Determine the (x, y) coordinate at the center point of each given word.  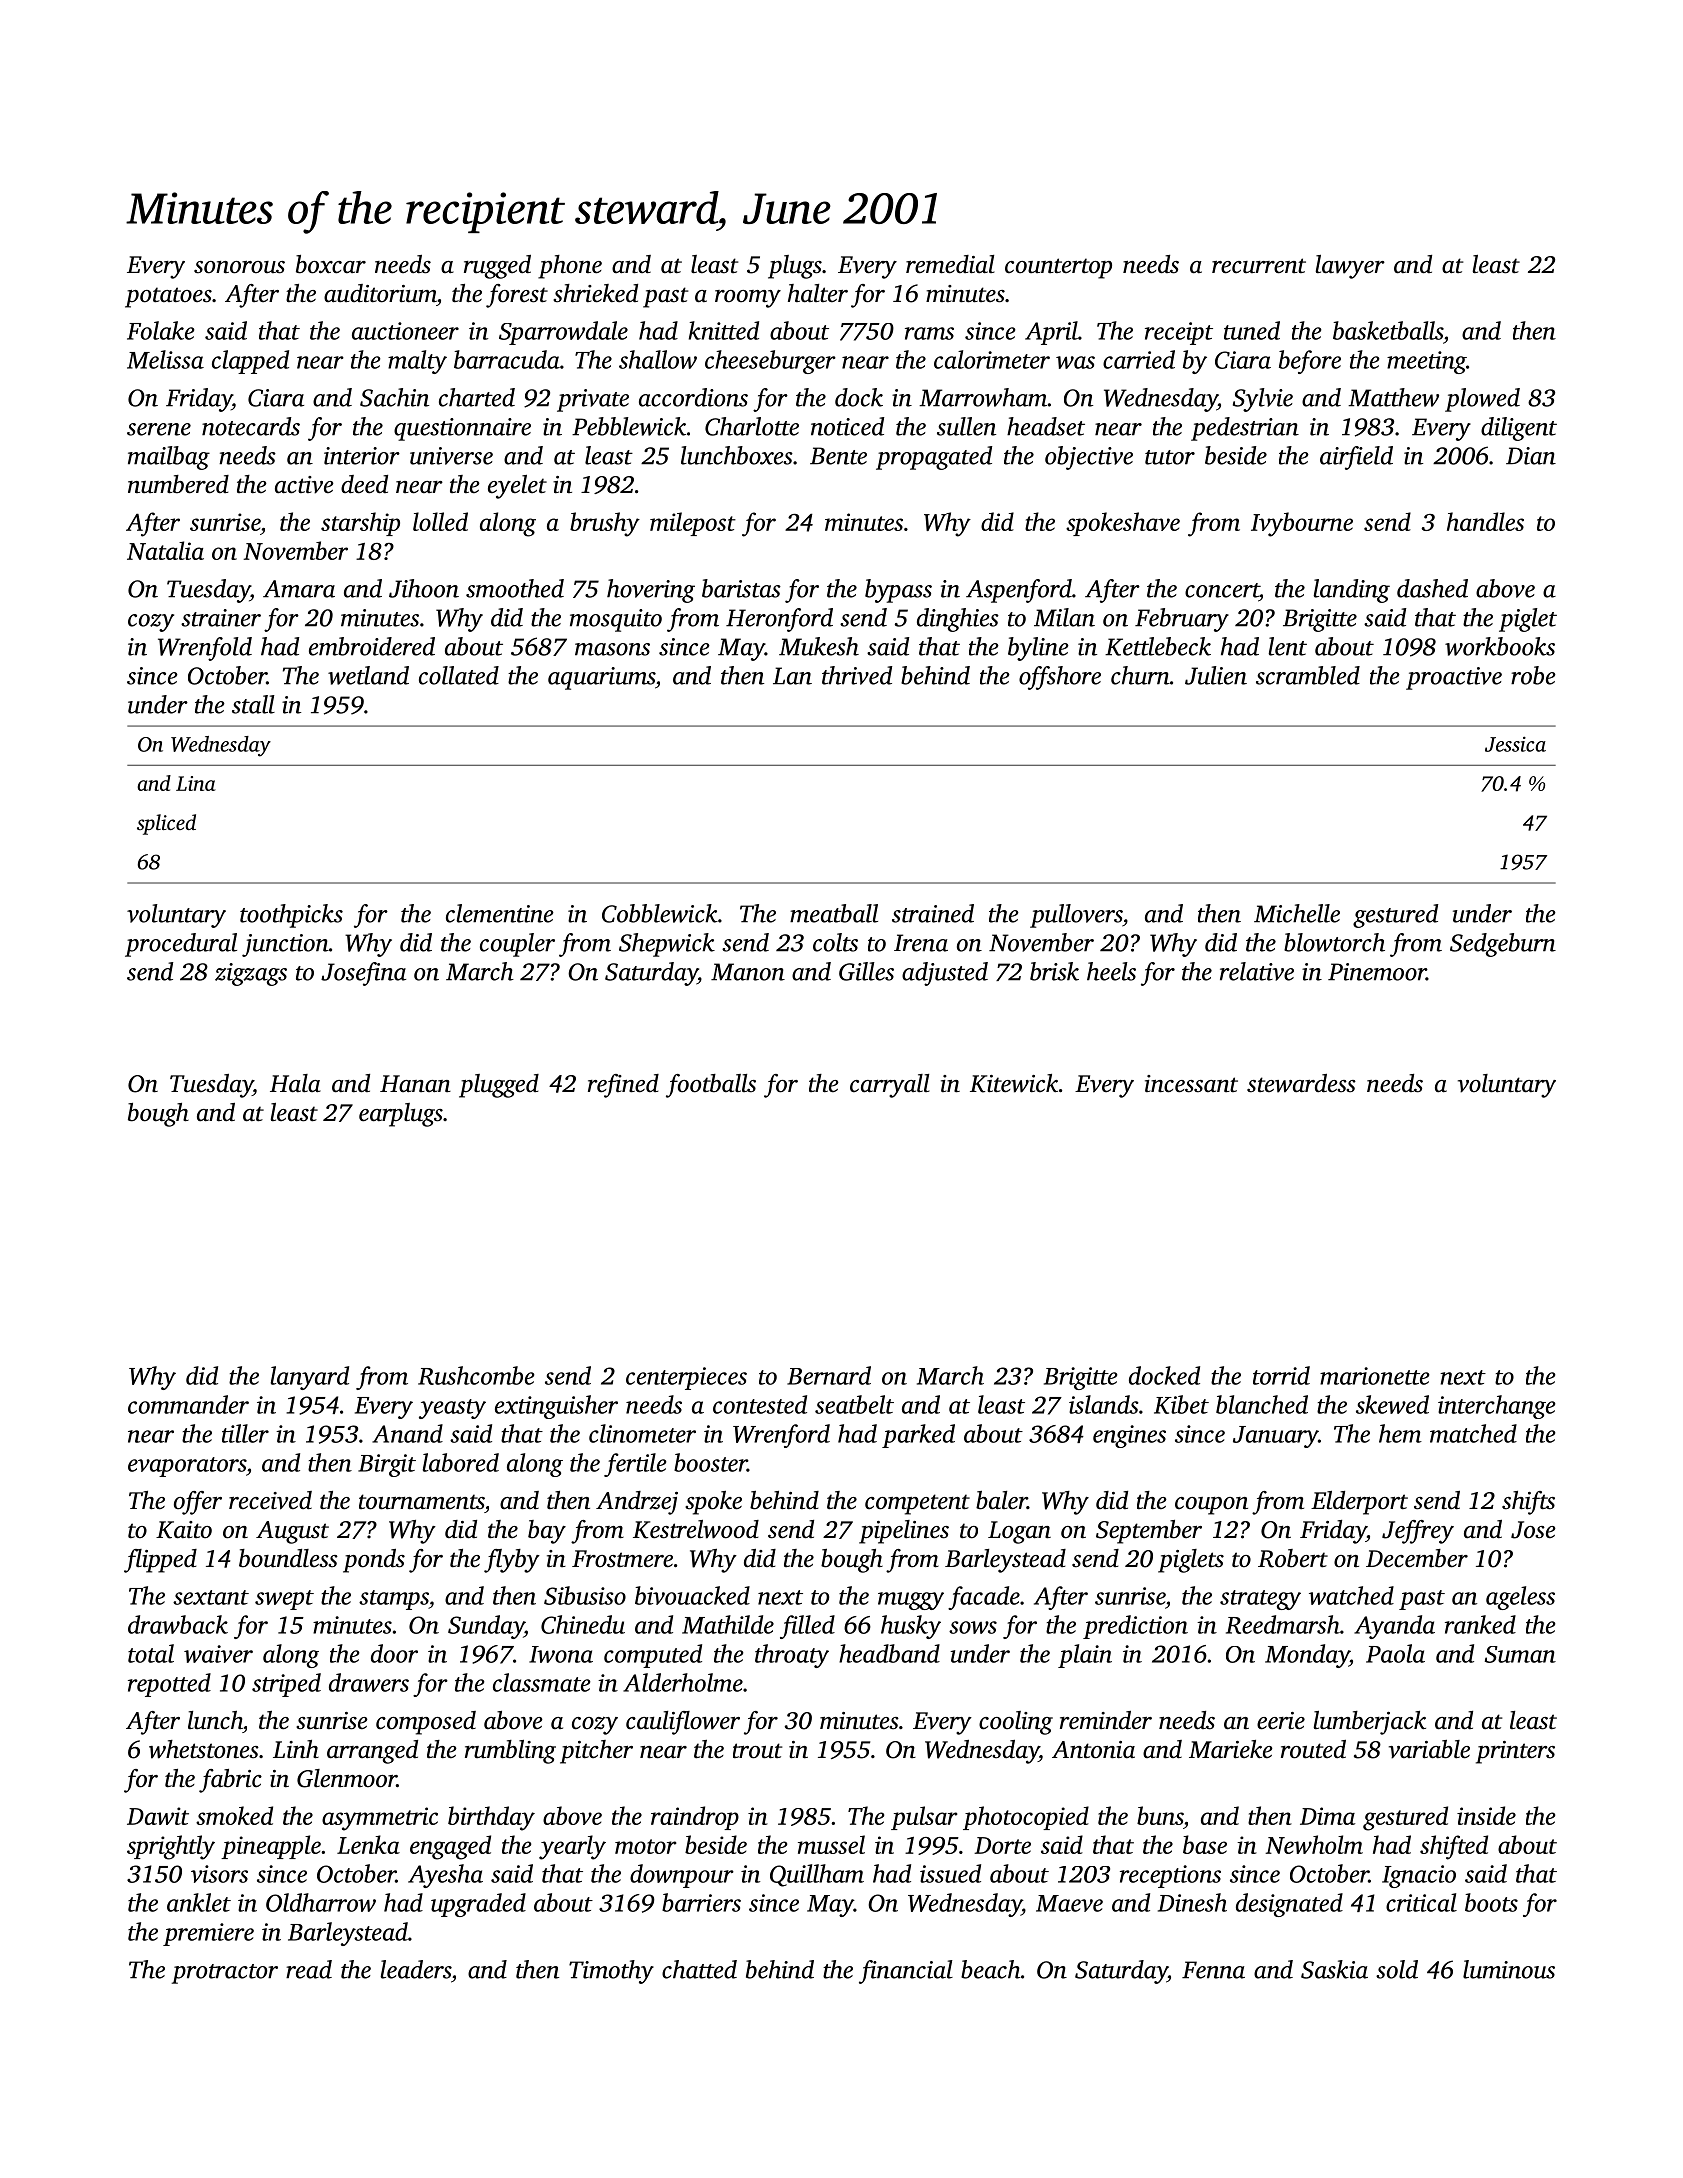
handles (1485, 521)
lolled (440, 521)
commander (188, 1404)
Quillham (817, 1875)
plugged (499, 1086)
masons (612, 649)
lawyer (1350, 267)
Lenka (368, 1844)
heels (1111, 971)
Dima (1328, 1816)
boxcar (331, 264)
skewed (1392, 1404)
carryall (890, 1086)
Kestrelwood (696, 1529)
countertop (1058, 268)
